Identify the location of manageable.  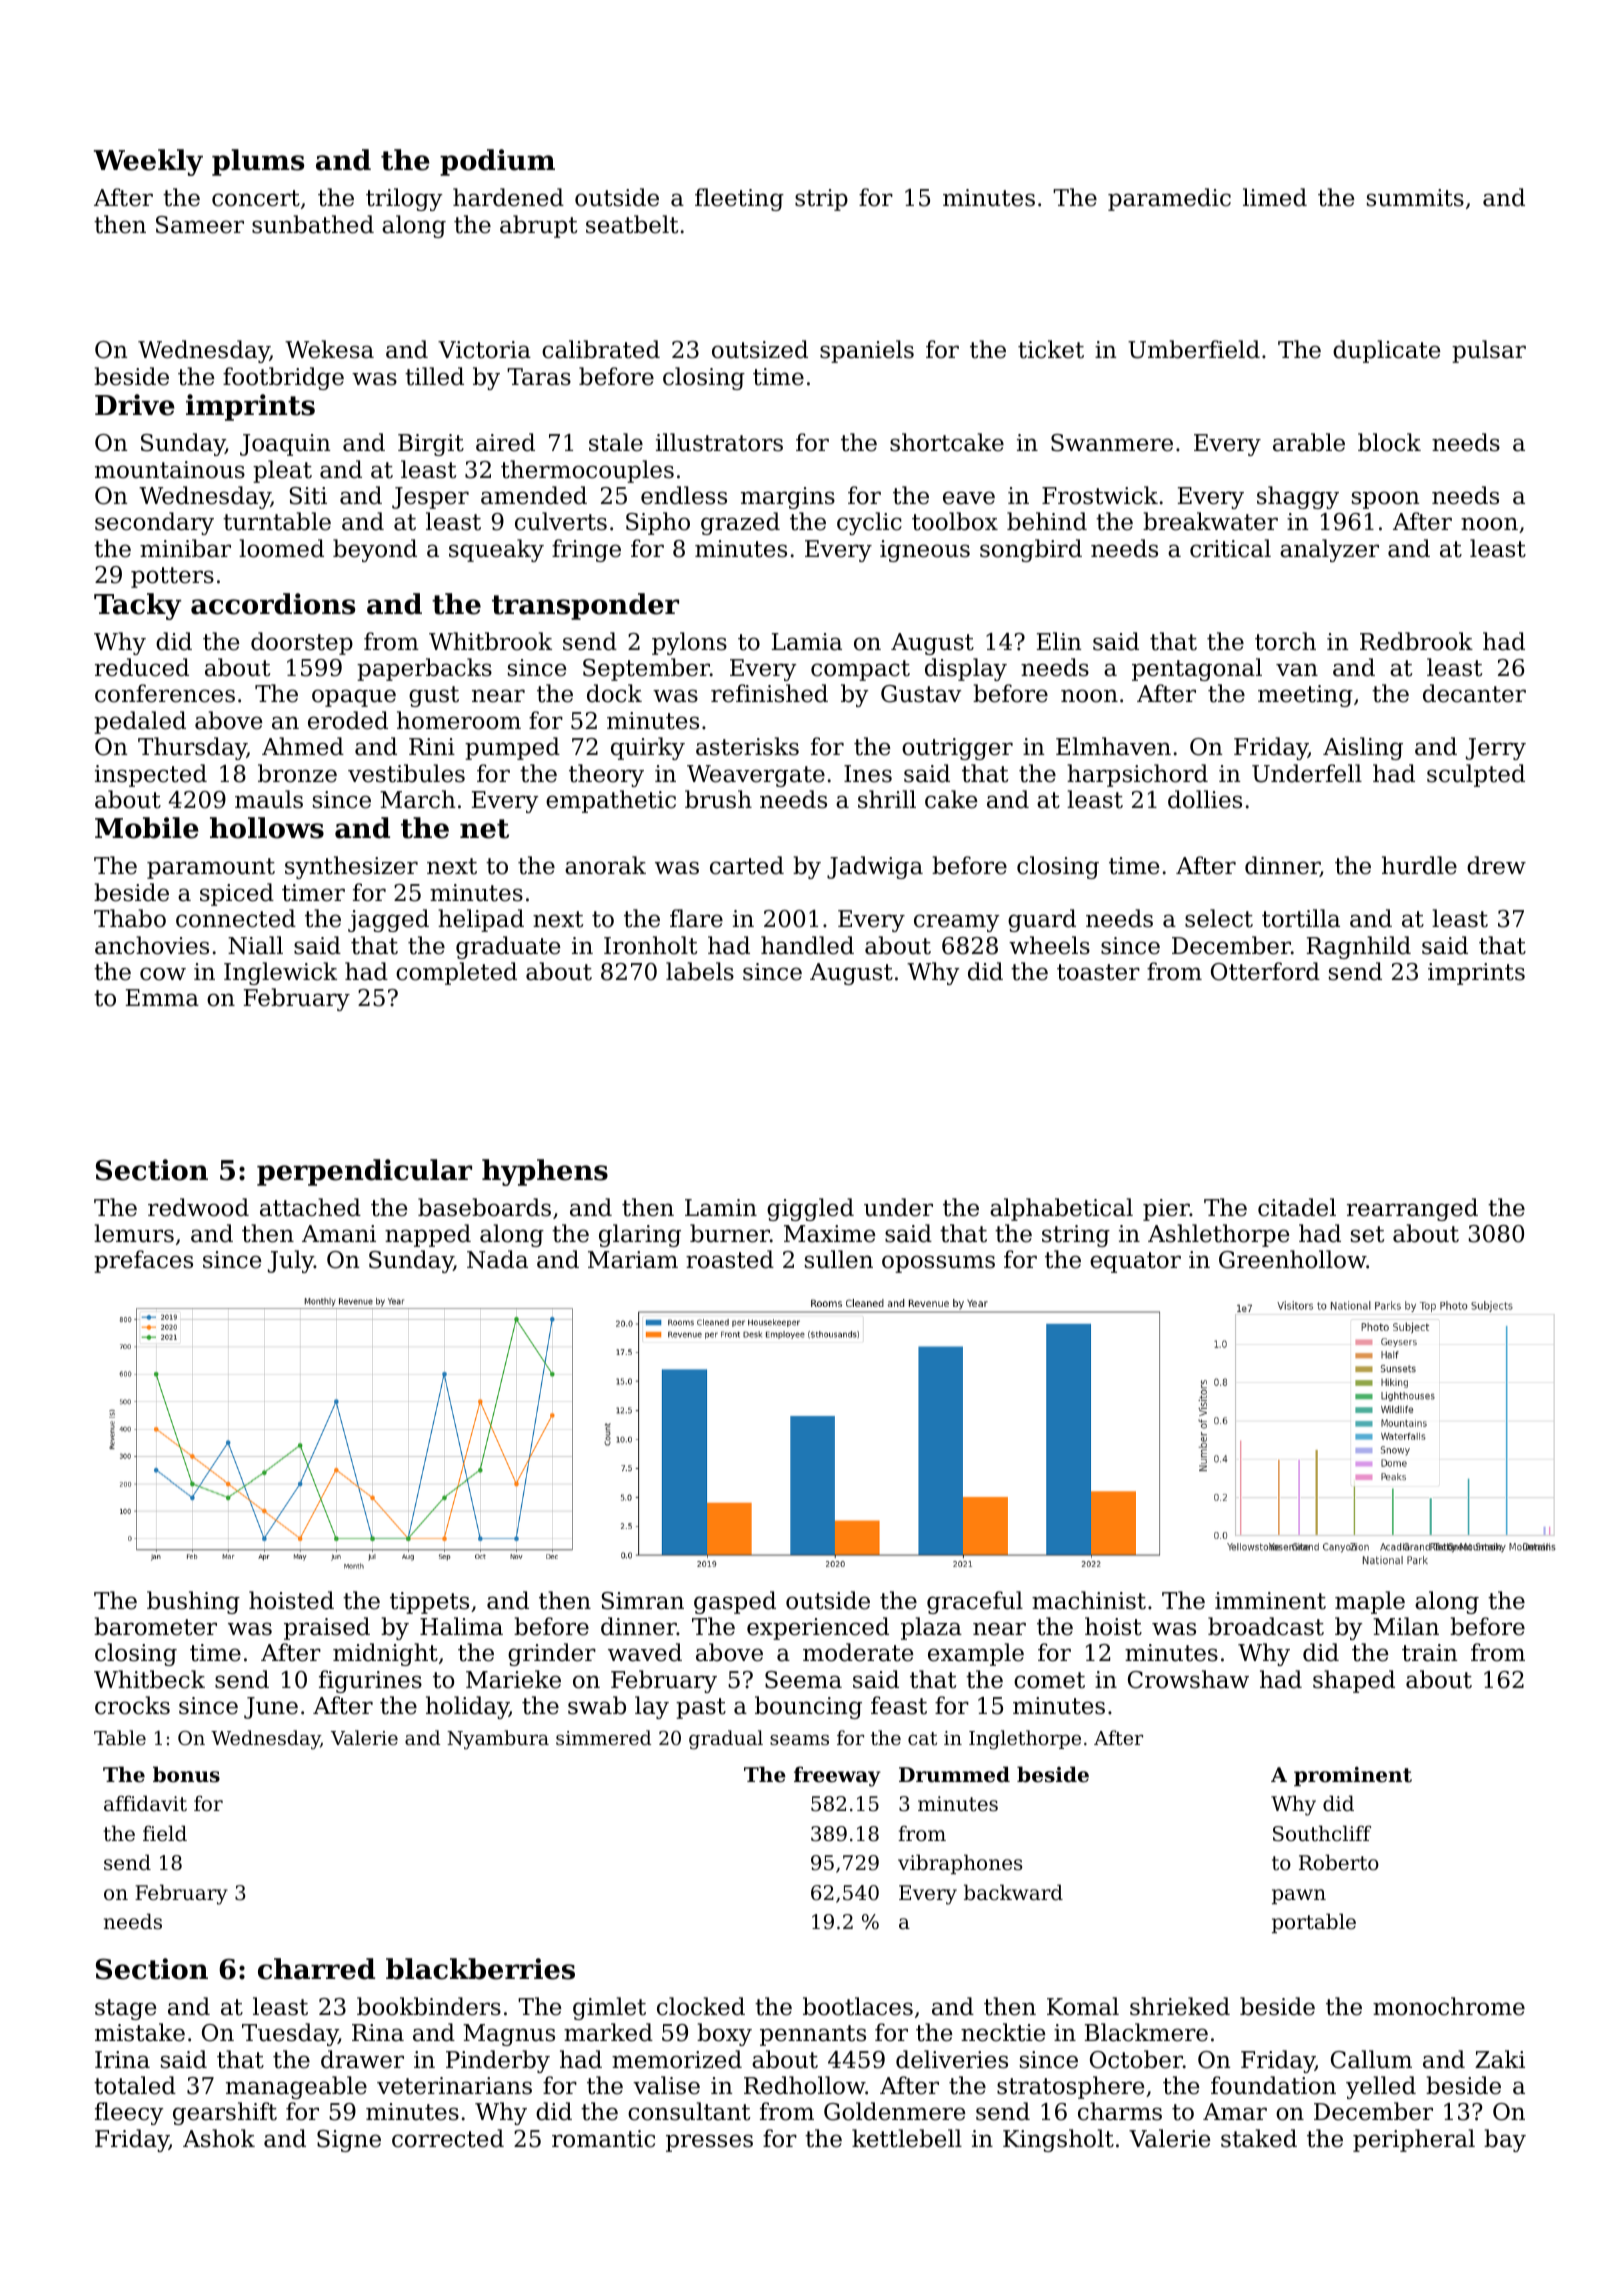
(296, 2087).
